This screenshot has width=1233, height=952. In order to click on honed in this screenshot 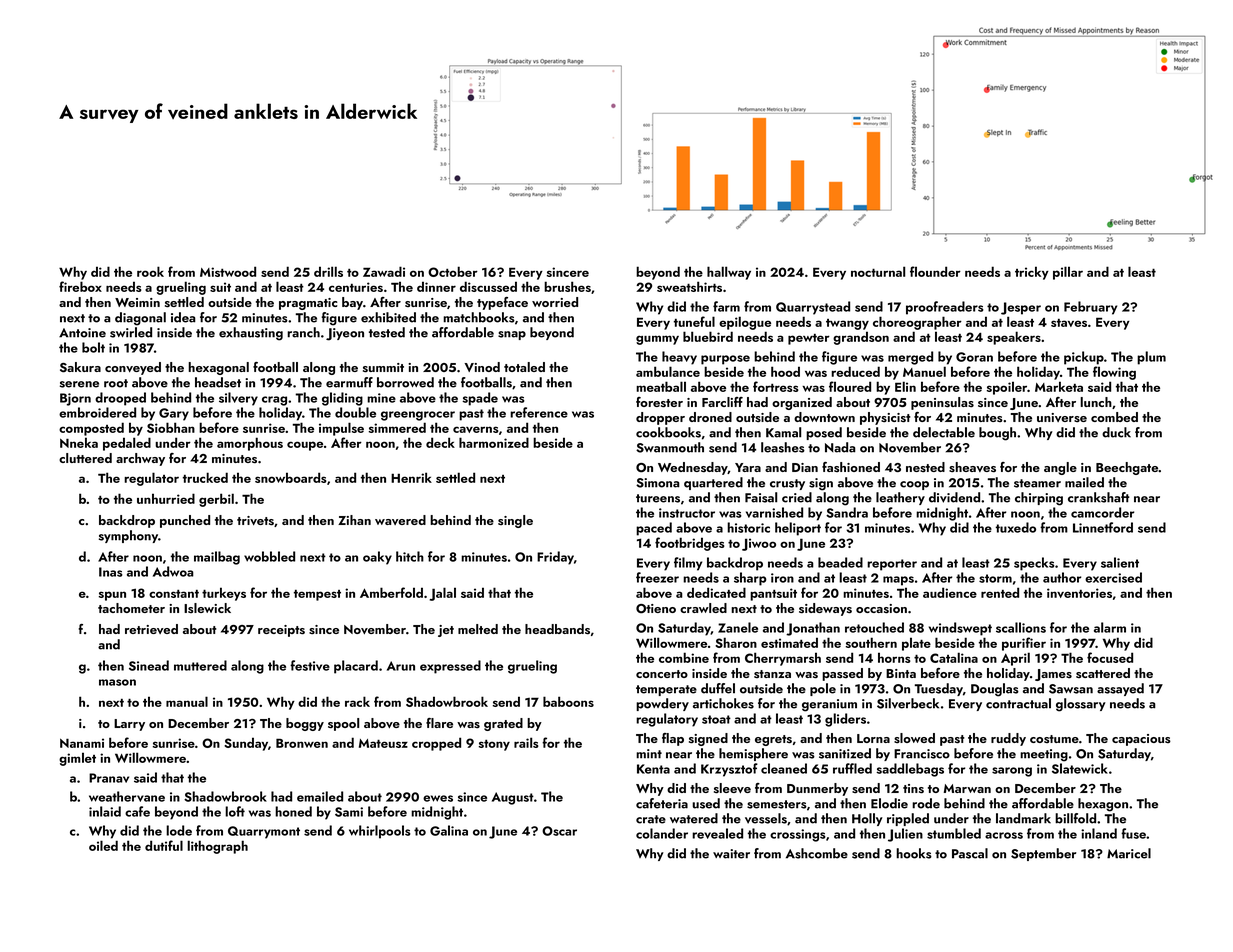, I will do `click(293, 811)`.
